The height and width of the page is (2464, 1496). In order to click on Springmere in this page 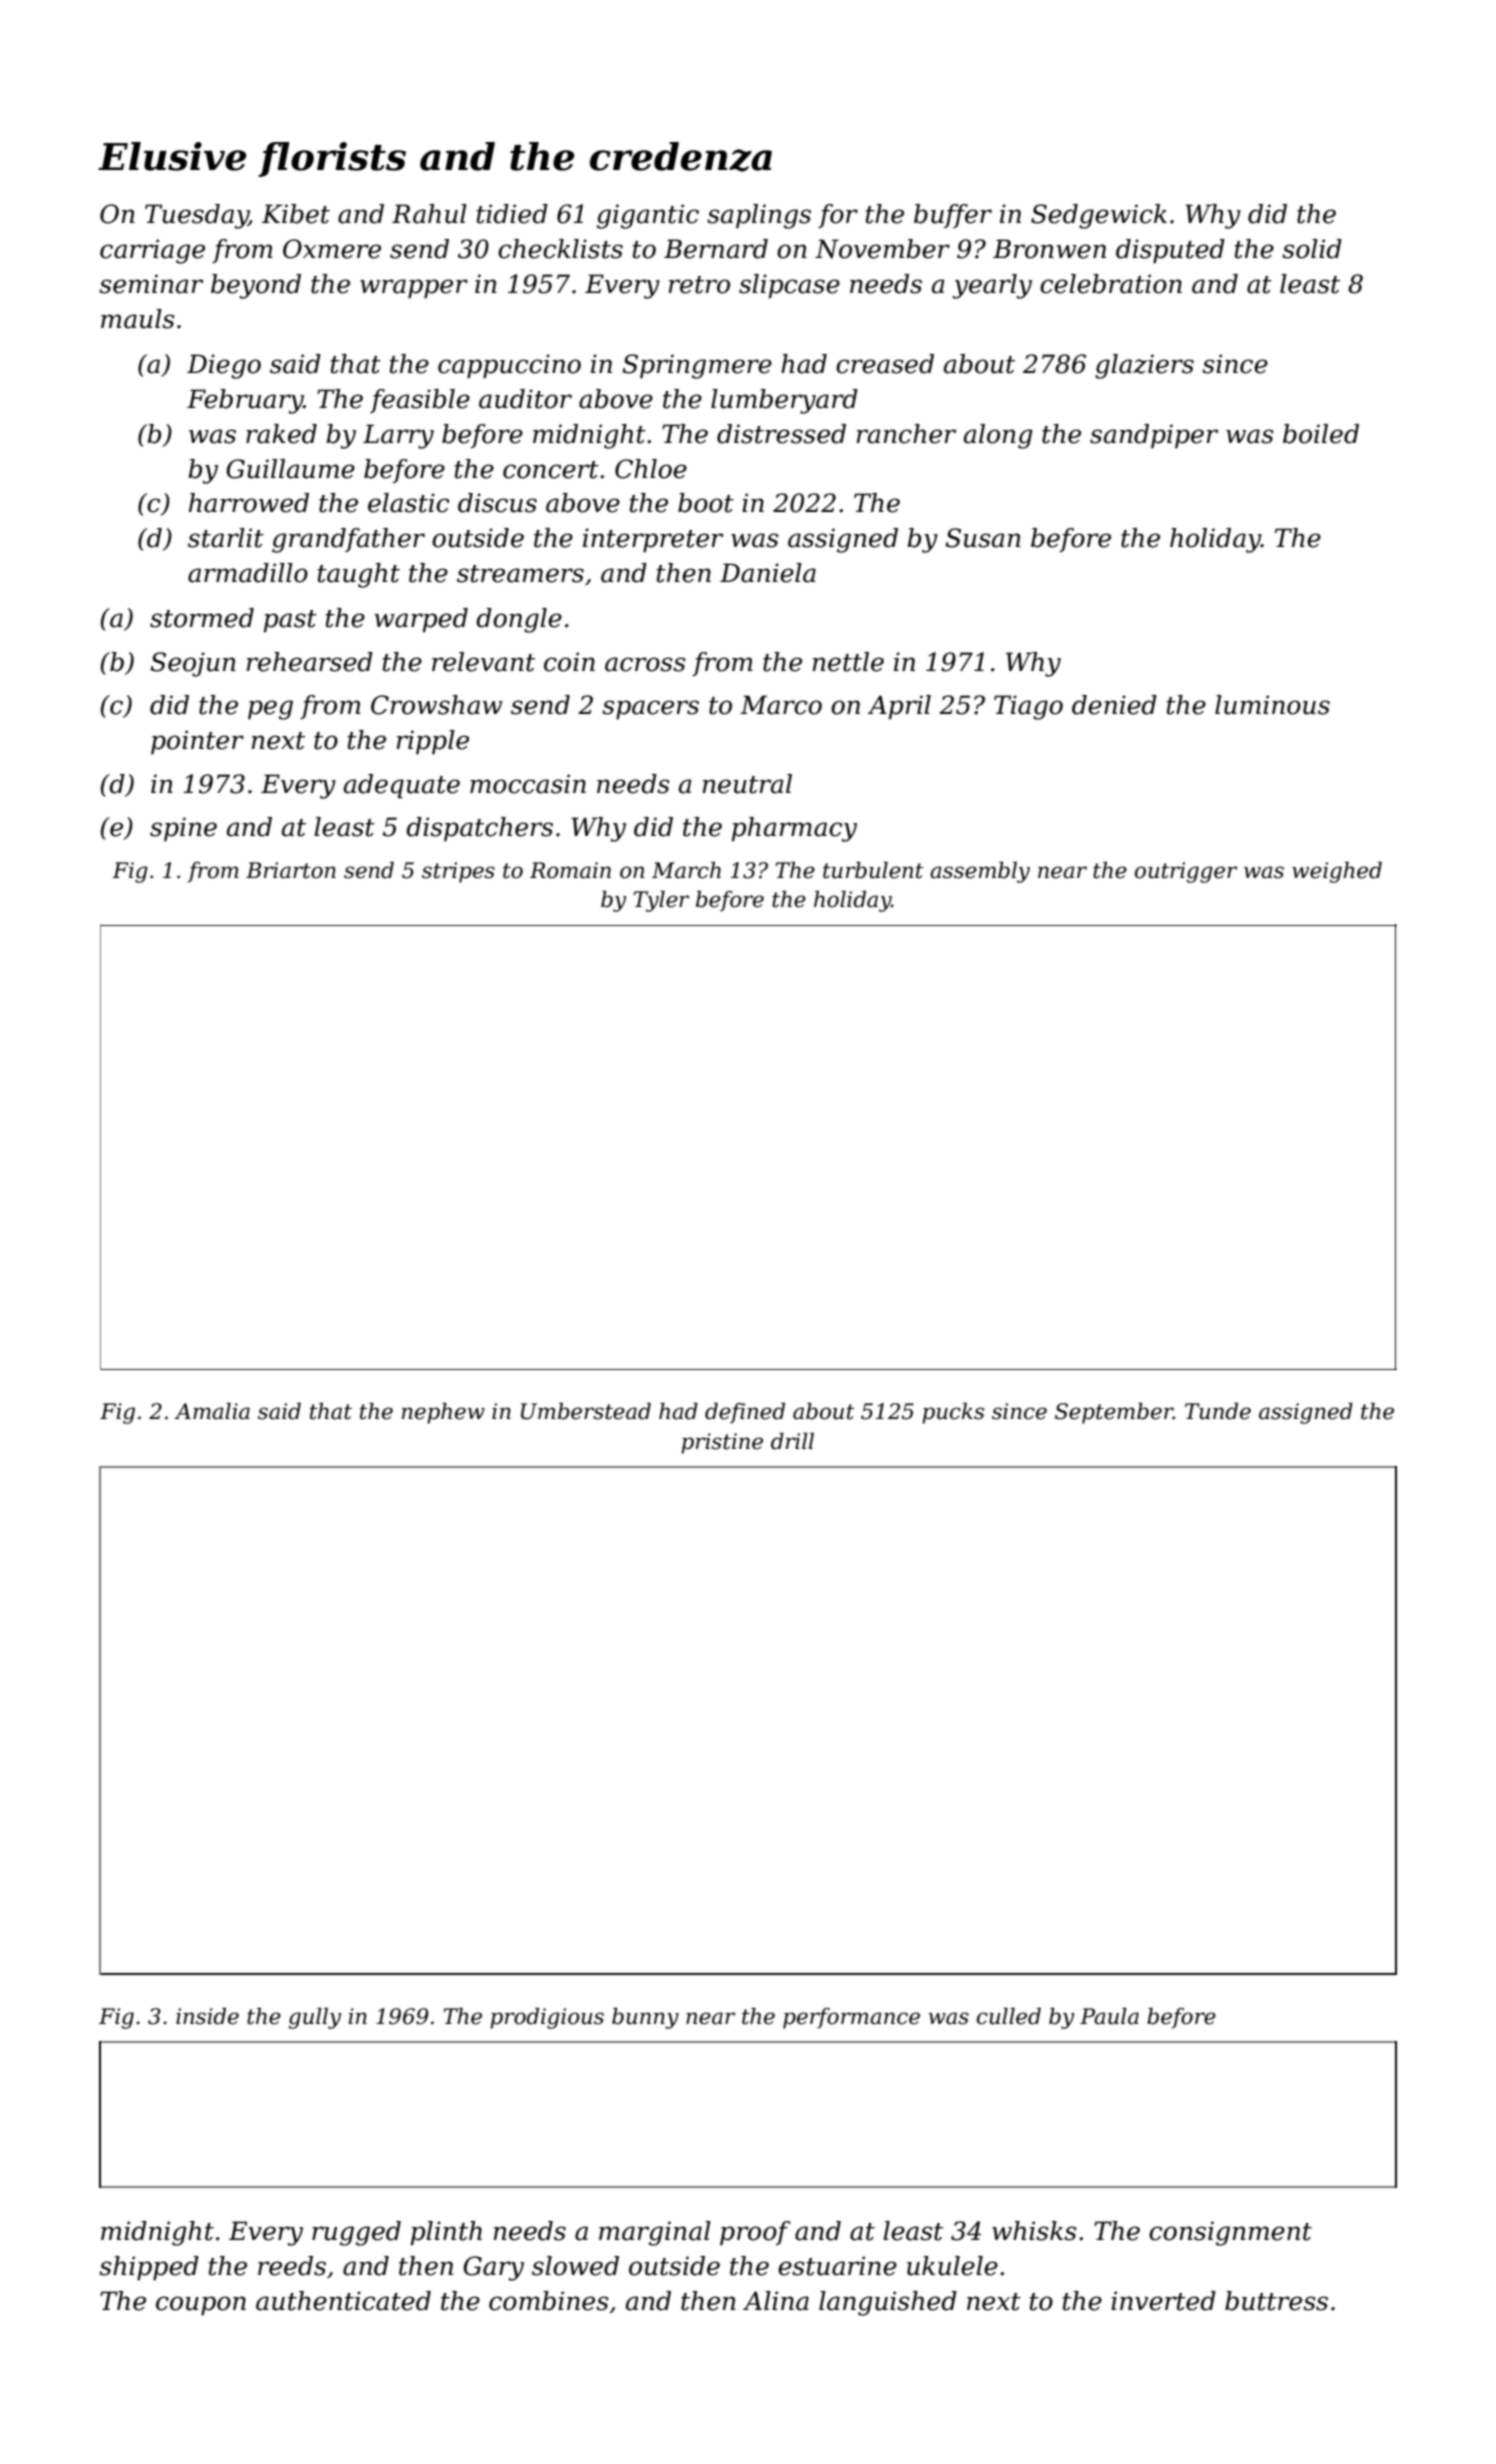, I will do `click(697, 366)`.
